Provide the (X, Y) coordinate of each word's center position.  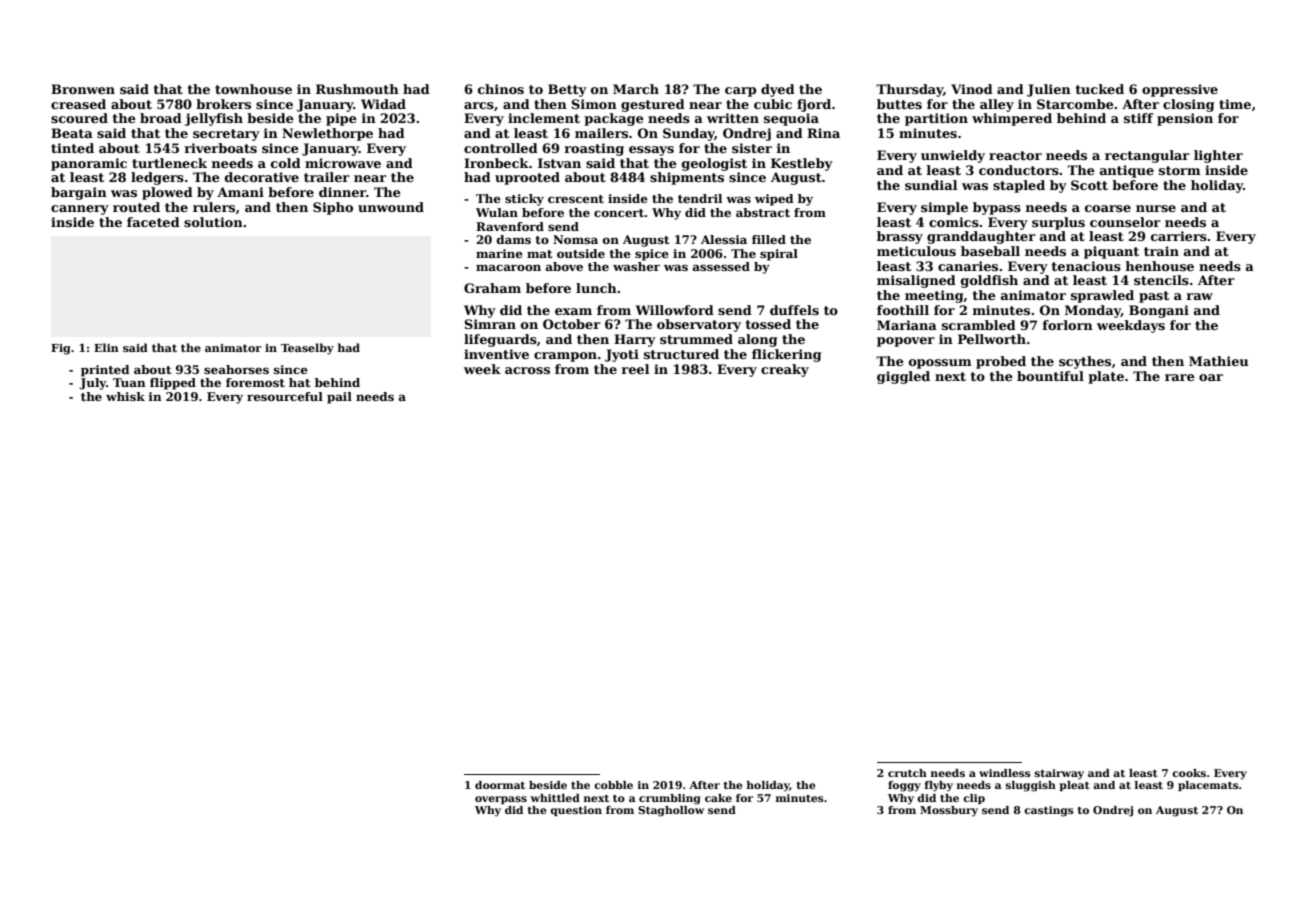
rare (1180, 377)
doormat (500, 785)
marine (499, 253)
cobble (613, 785)
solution (213, 222)
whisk (125, 396)
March (636, 89)
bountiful (1050, 376)
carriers (1179, 236)
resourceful (285, 396)
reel (635, 369)
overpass (501, 800)
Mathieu (1218, 361)
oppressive (1180, 90)
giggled (903, 377)
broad (161, 118)
